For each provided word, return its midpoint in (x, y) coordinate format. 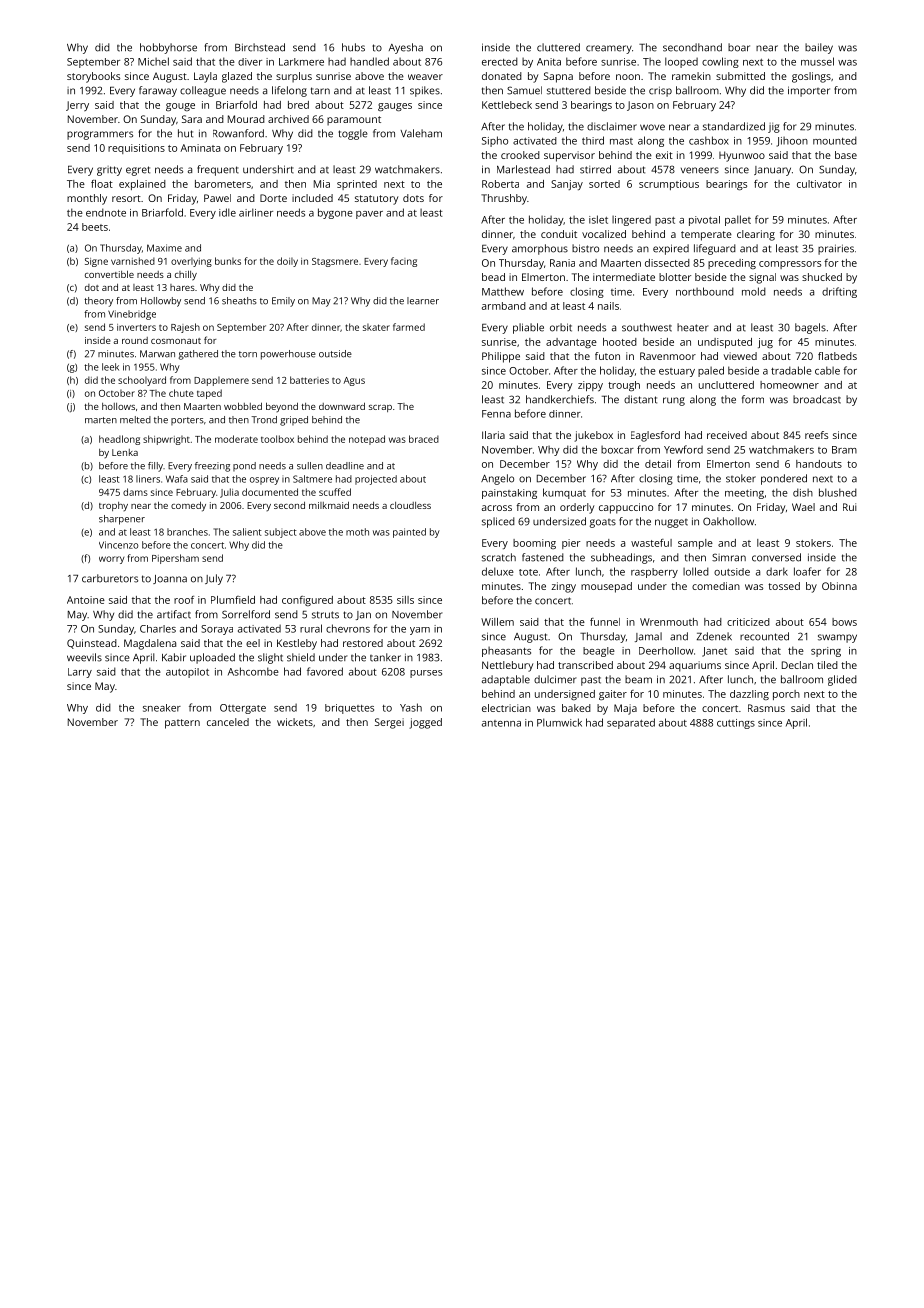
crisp (660, 91)
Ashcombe (253, 671)
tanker (385, 657)
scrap (380, 408)
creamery (609, 49)
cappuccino (626, 508)
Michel (153, 61)
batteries (309, 380)
